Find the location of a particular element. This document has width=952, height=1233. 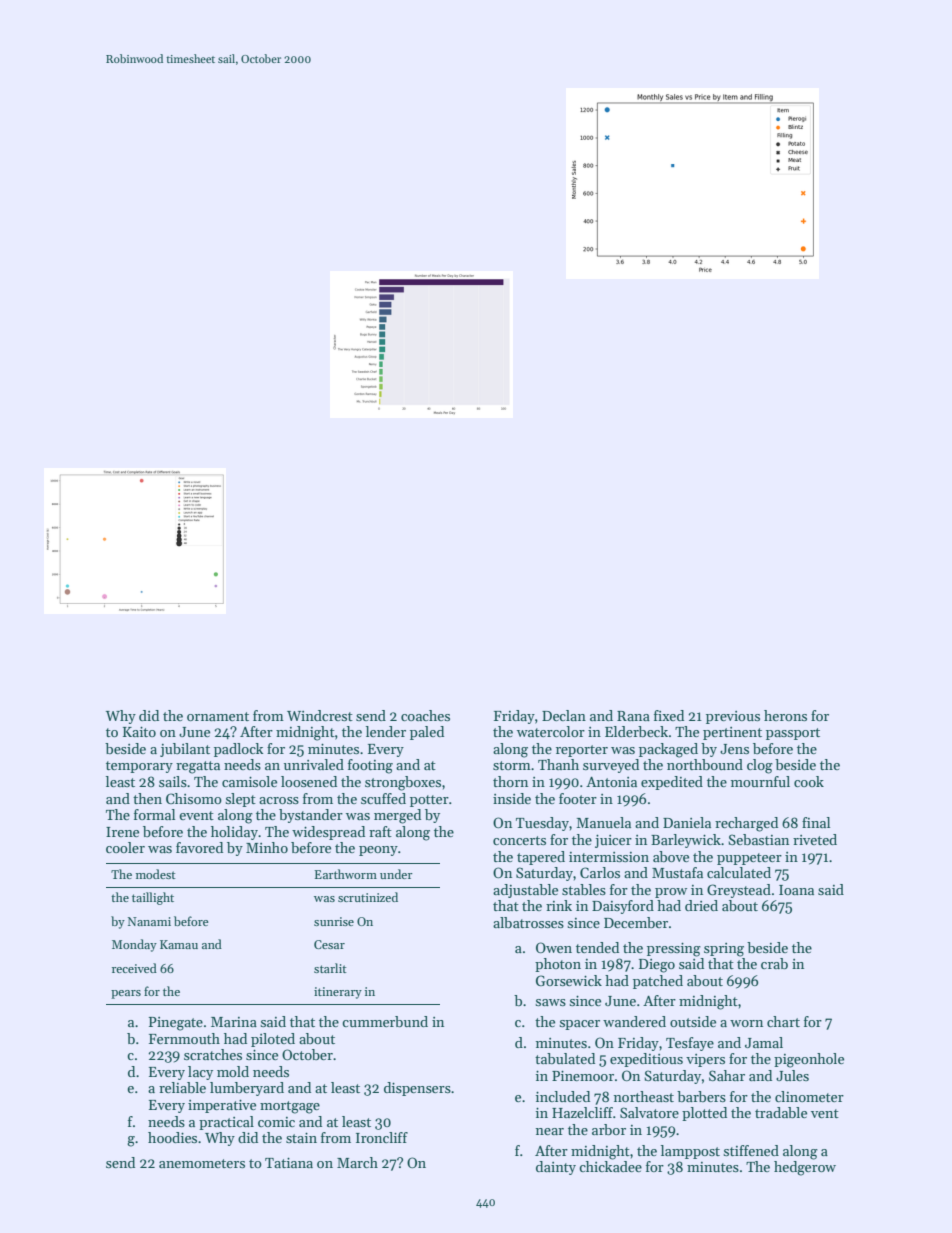

crab is located at coordinates (774, 963).
